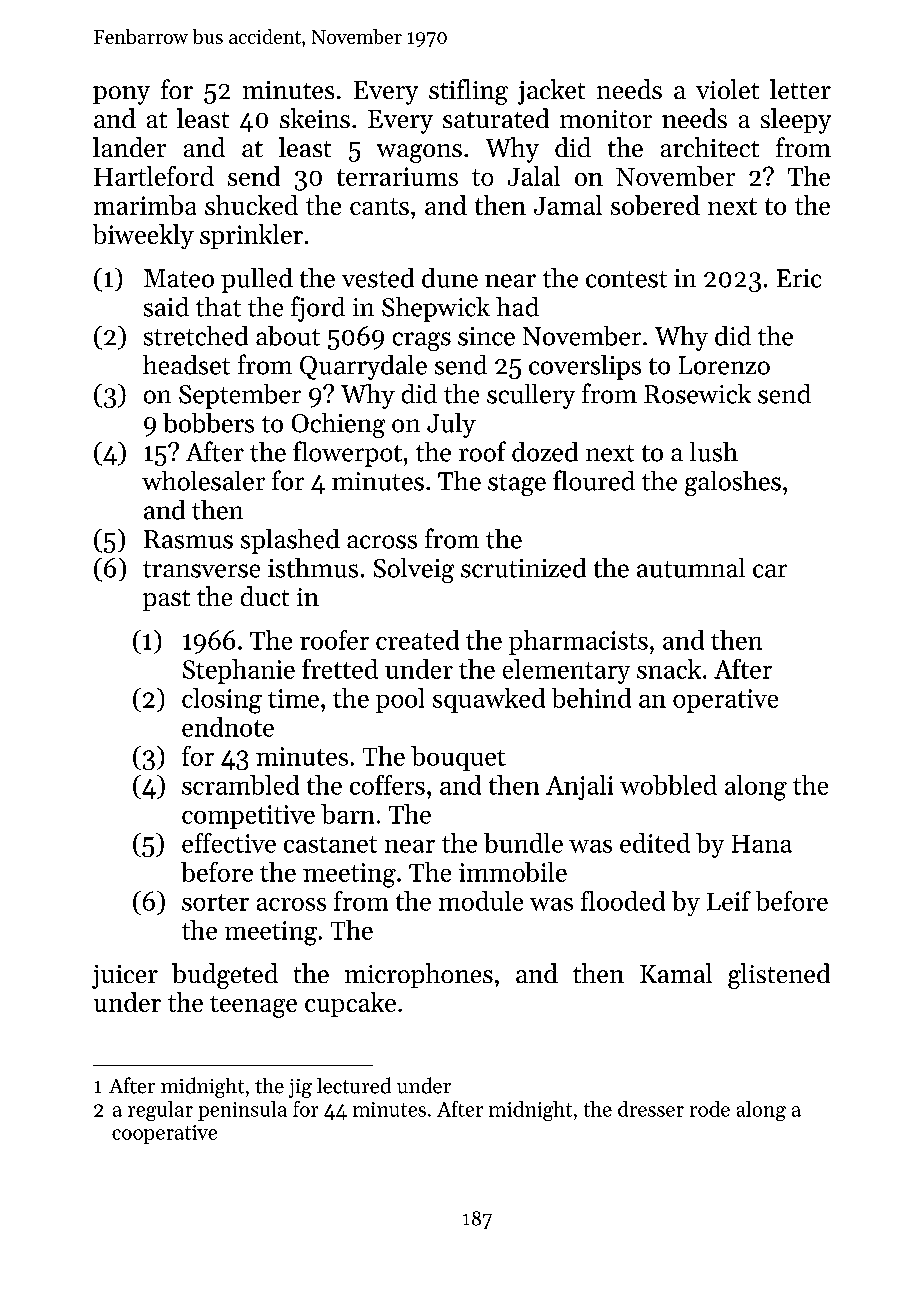 The image size is (924, 1311). I want to click on violet, so click(727, 89).
